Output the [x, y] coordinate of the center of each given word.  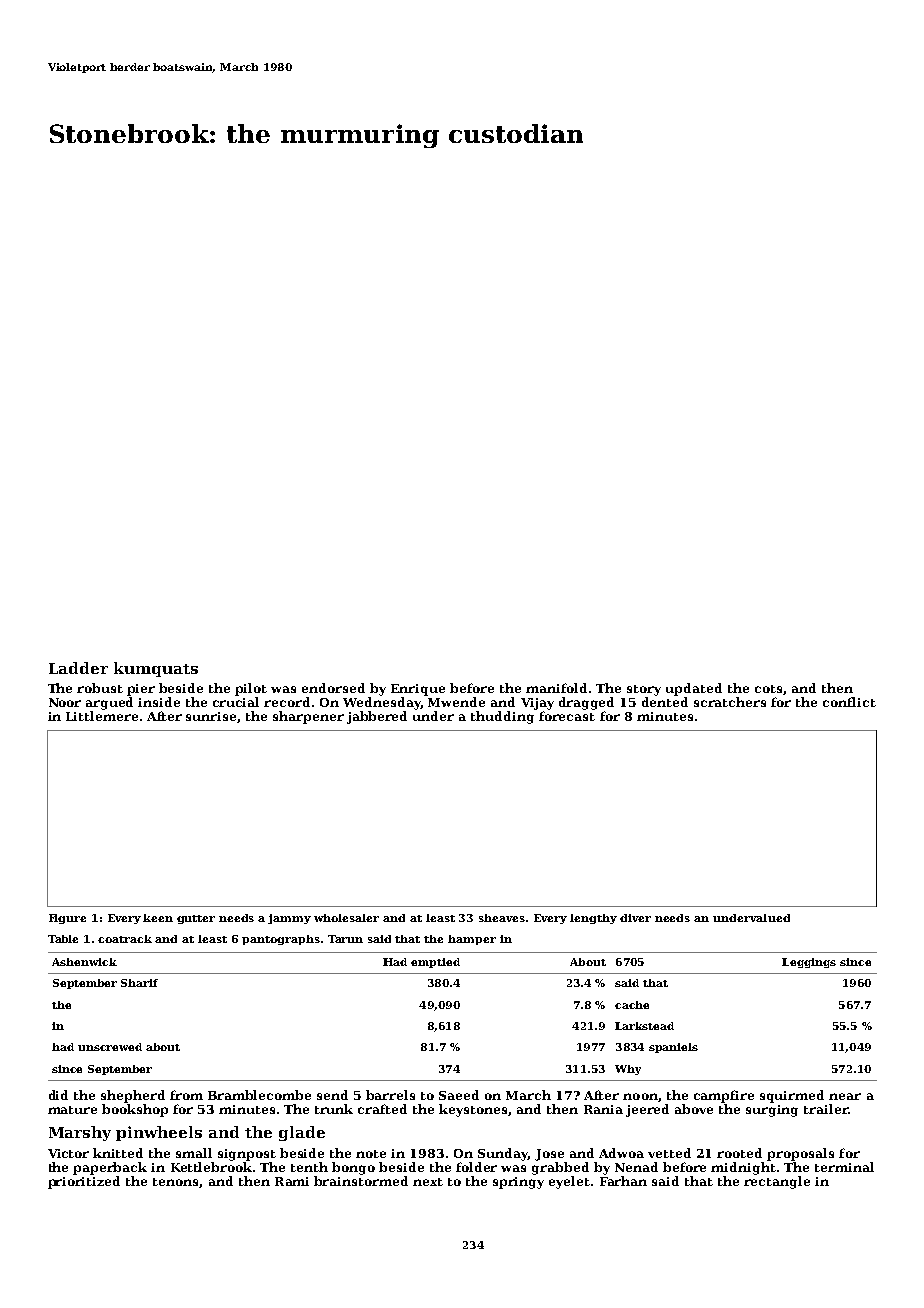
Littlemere [102, 716]
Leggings [809, 963]
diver [635, 918]
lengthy [593, 919]
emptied [435, 963]
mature [72, 1110]
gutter [196, 919]
